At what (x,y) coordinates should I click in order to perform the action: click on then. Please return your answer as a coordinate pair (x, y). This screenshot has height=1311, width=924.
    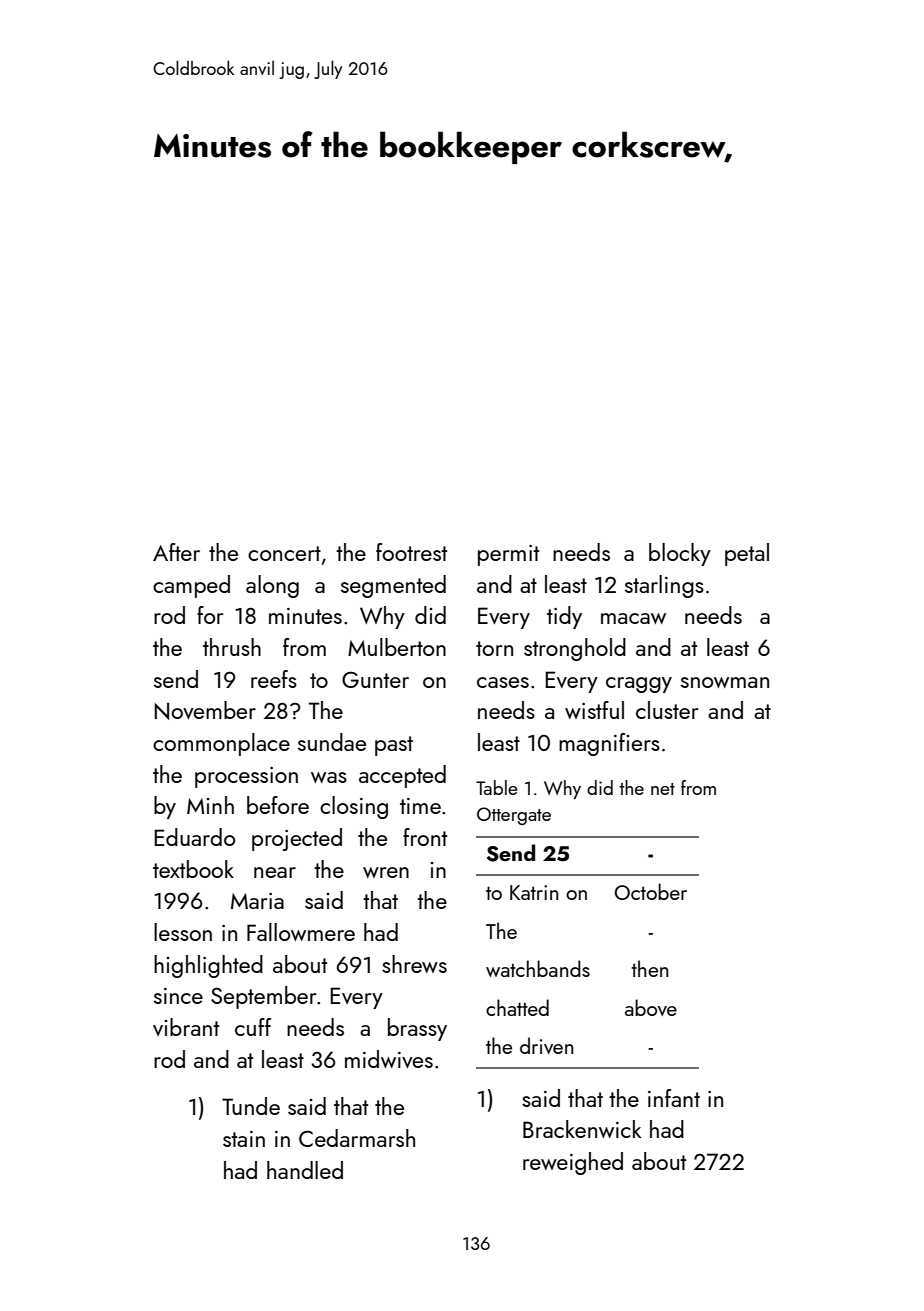
    Looking at the image, I should click on (649, 968).
